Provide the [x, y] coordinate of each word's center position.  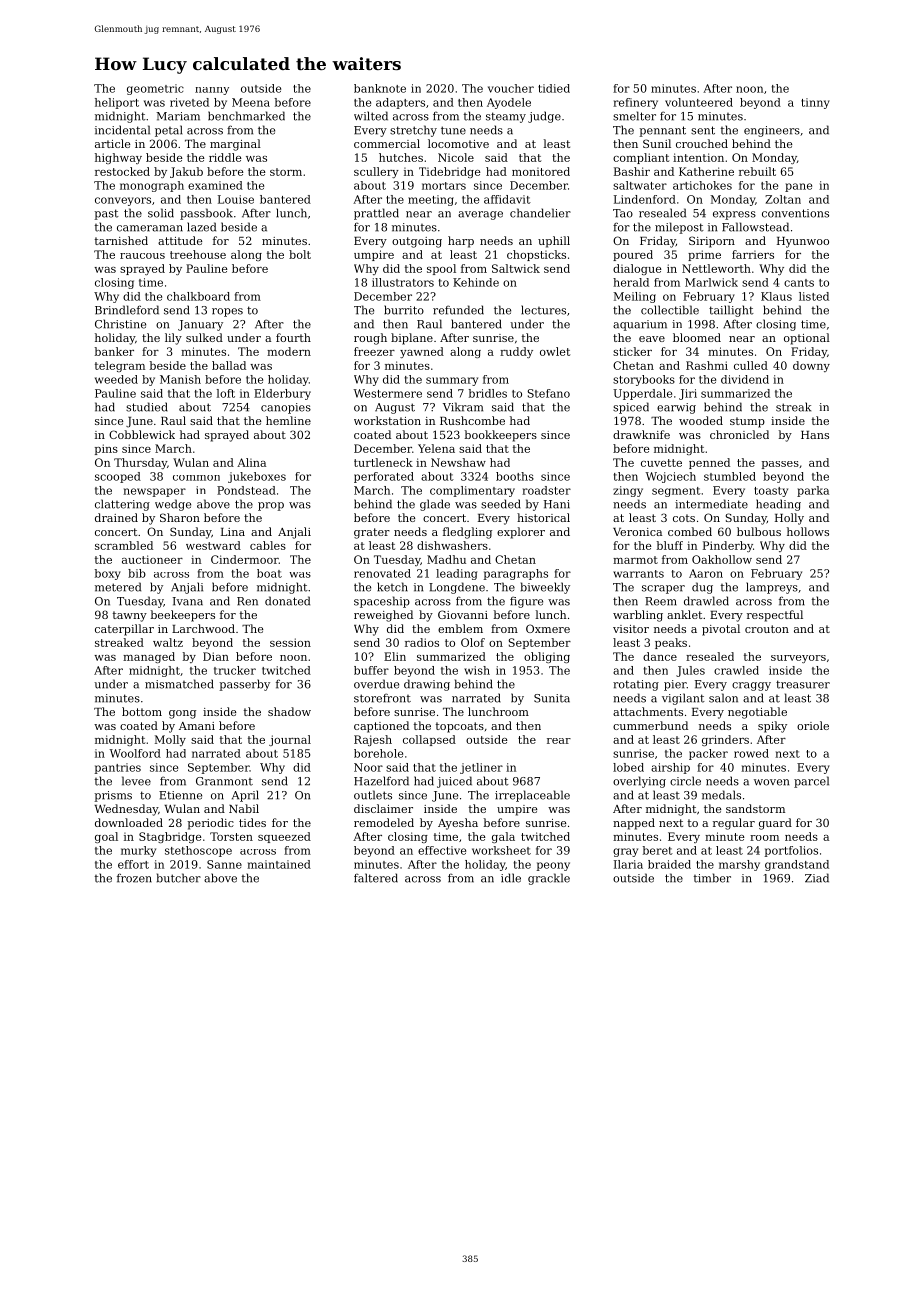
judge [544, 117]
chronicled [739, 434]
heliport [117, 103]
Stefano [548, 393]
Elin [395, 656]
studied [147, 407]
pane [798, 187]
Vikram [463, 407]
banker [114, 351]
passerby [244, 685]
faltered [376, 878]
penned [709, 463]
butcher [179, 878]
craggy [751, 686]
